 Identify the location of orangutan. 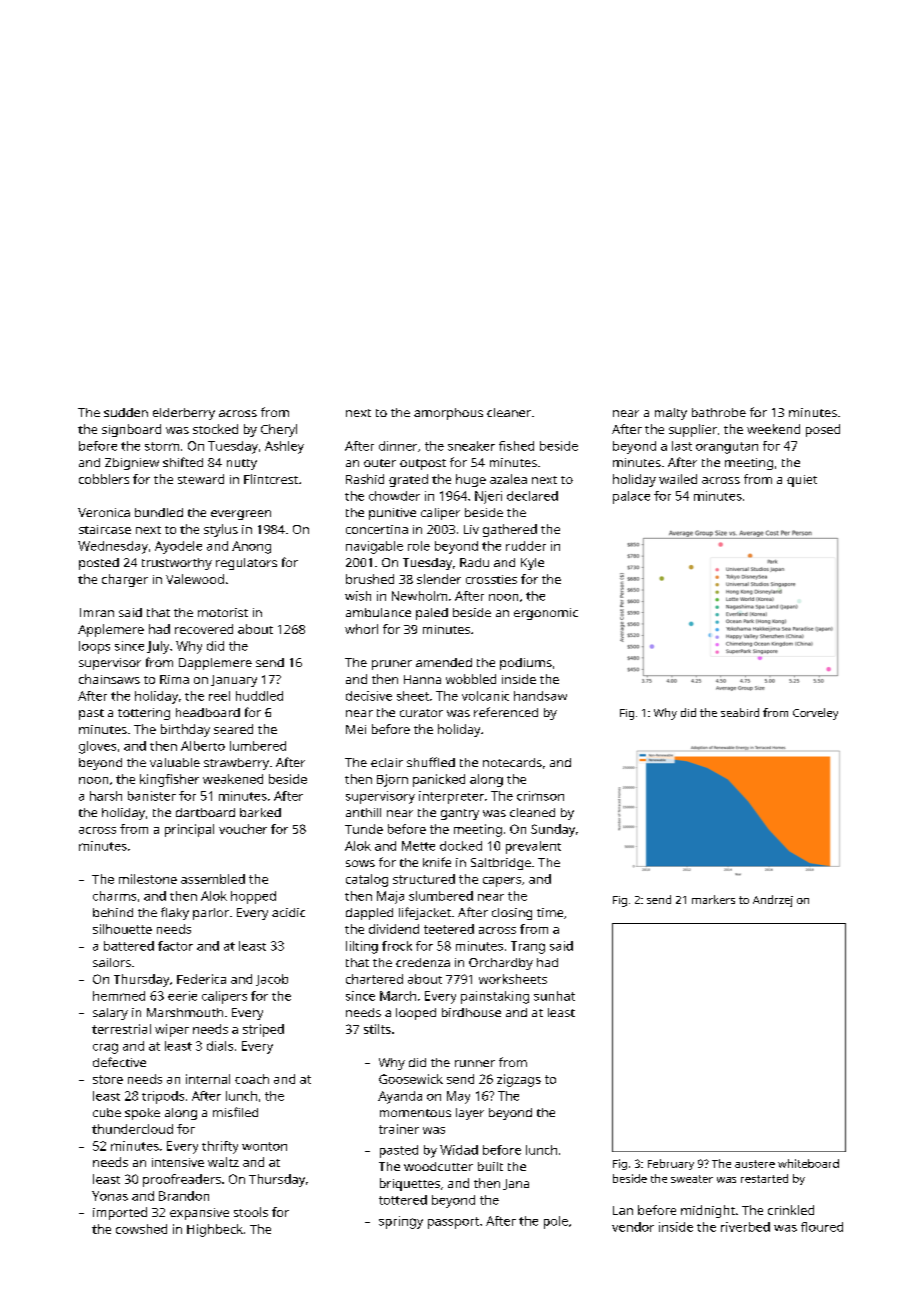
(727, 448).
